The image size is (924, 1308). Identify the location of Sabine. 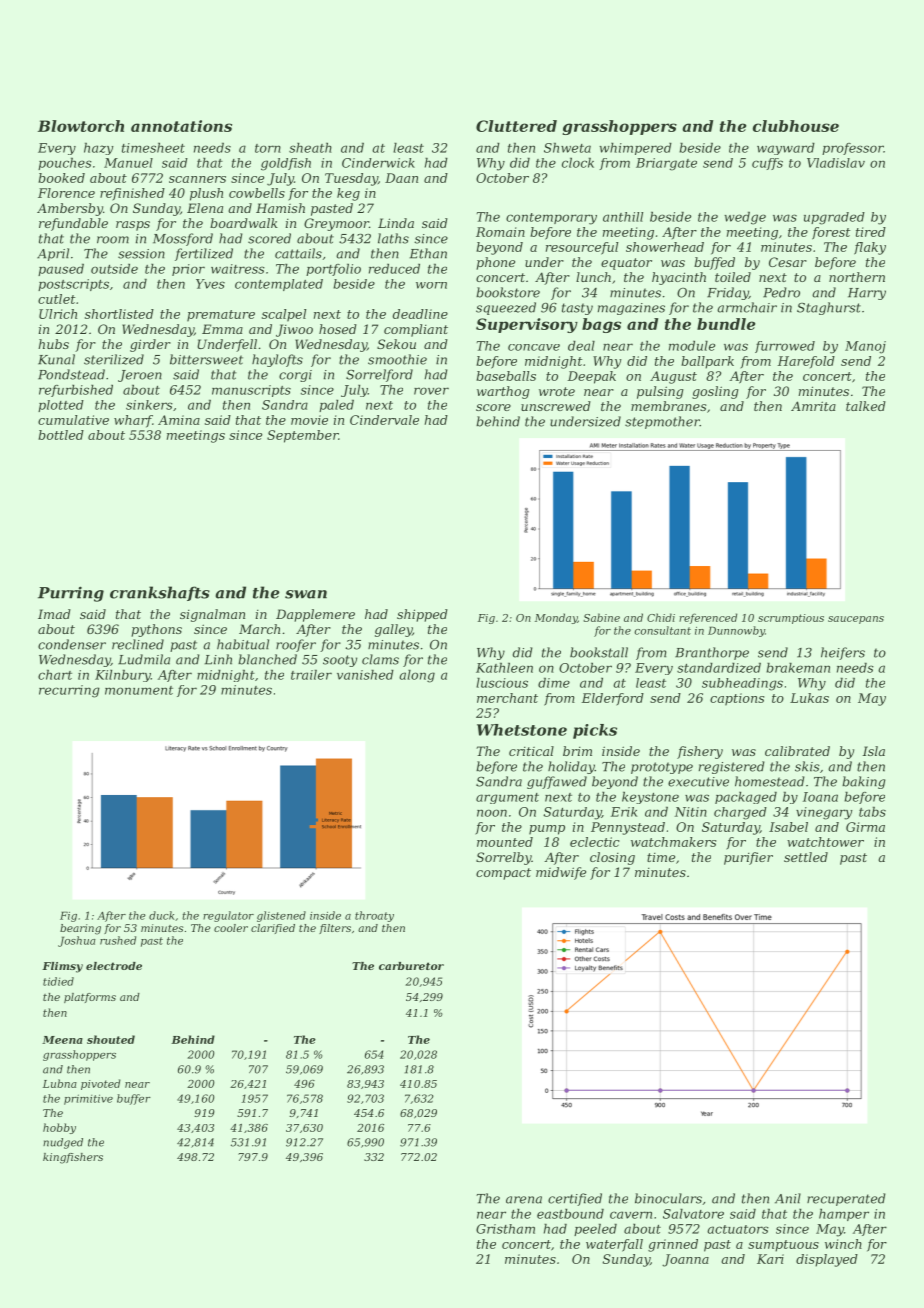
(601, 617).
